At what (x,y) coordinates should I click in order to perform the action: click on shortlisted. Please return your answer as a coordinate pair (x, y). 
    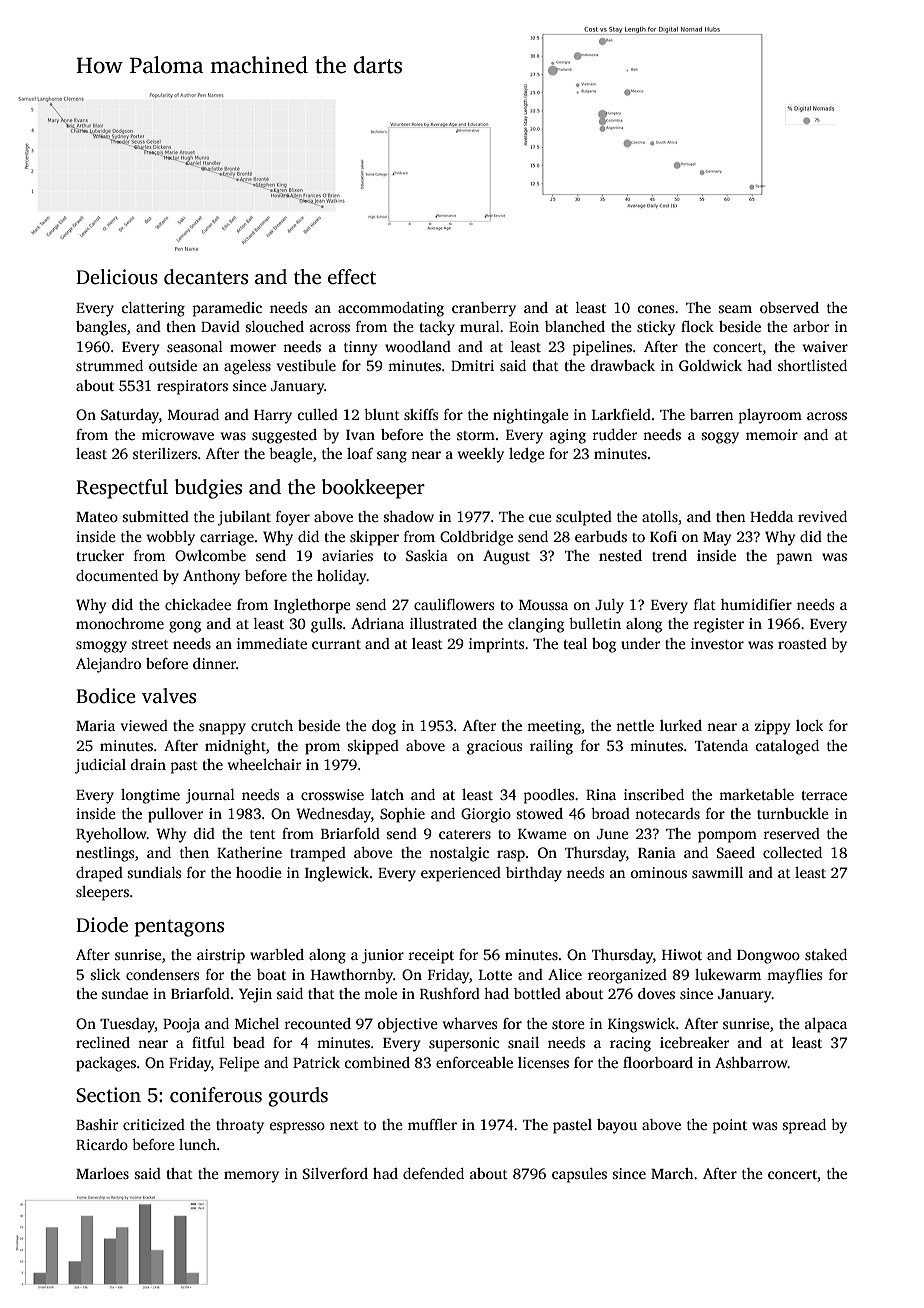
    Looking at the image, I should click on (812, 365).
